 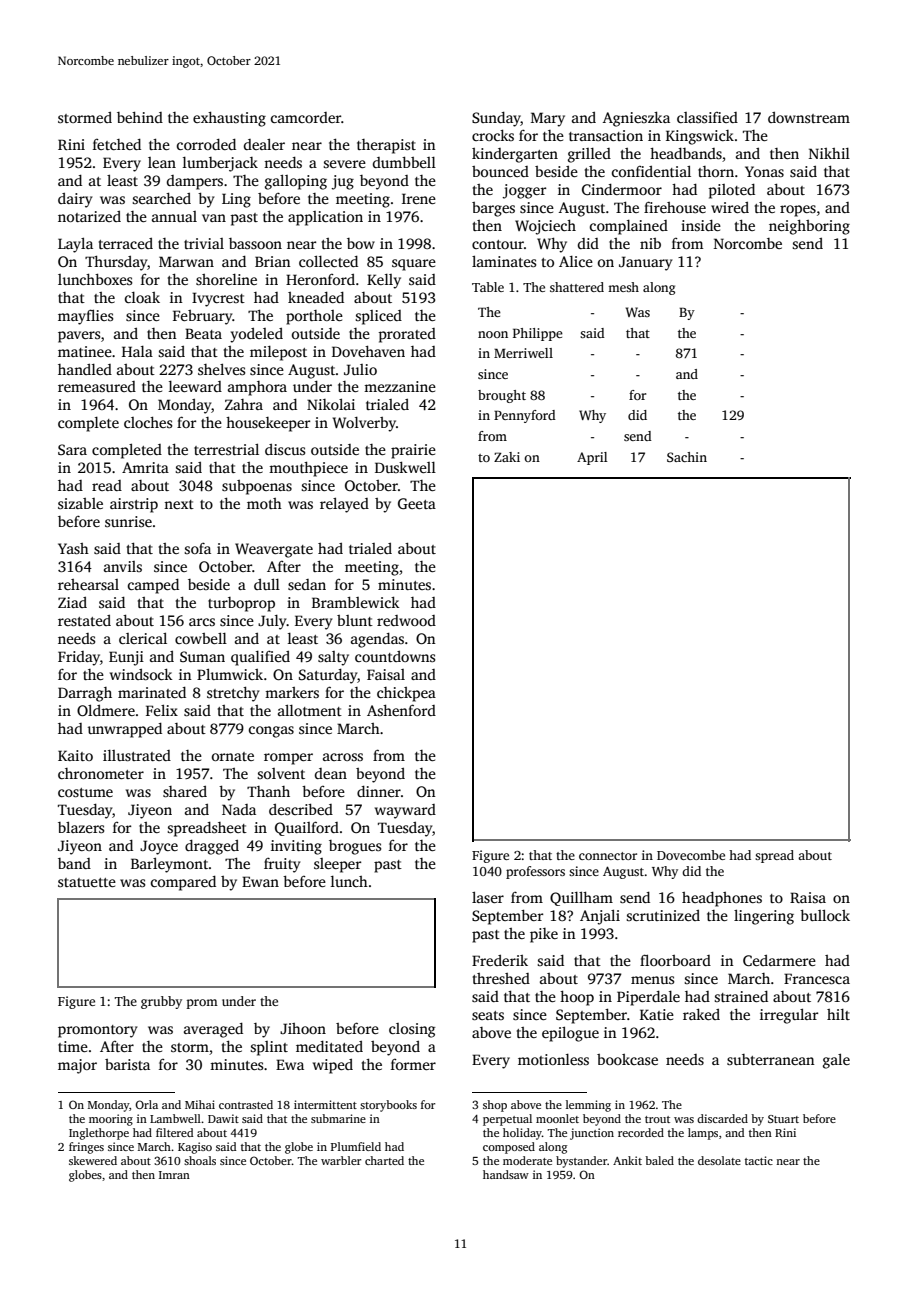 What do you see at coordinates (627, 1059) in the screenshot?
I see `bookcase` at bounding box center [627, 1059].
